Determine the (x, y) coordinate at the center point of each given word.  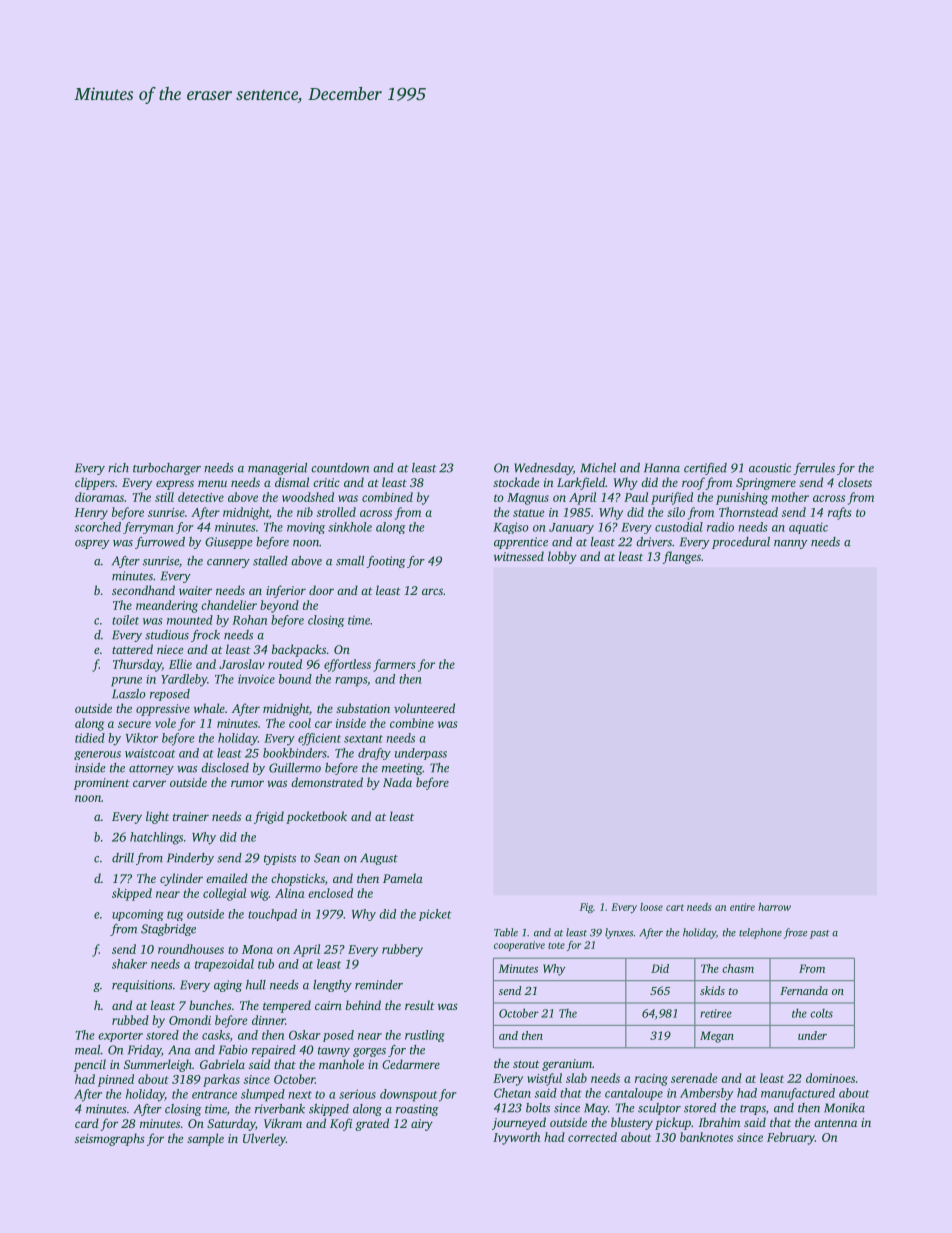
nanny (790, 544)
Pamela (403, 878)
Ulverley (264, 1139)
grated (372, 1124)
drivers (654, 542)
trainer (191, 816)
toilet (125, 620)
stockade (516, 482)
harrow (774, 907)
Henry (91, 514)
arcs (432, 591)
